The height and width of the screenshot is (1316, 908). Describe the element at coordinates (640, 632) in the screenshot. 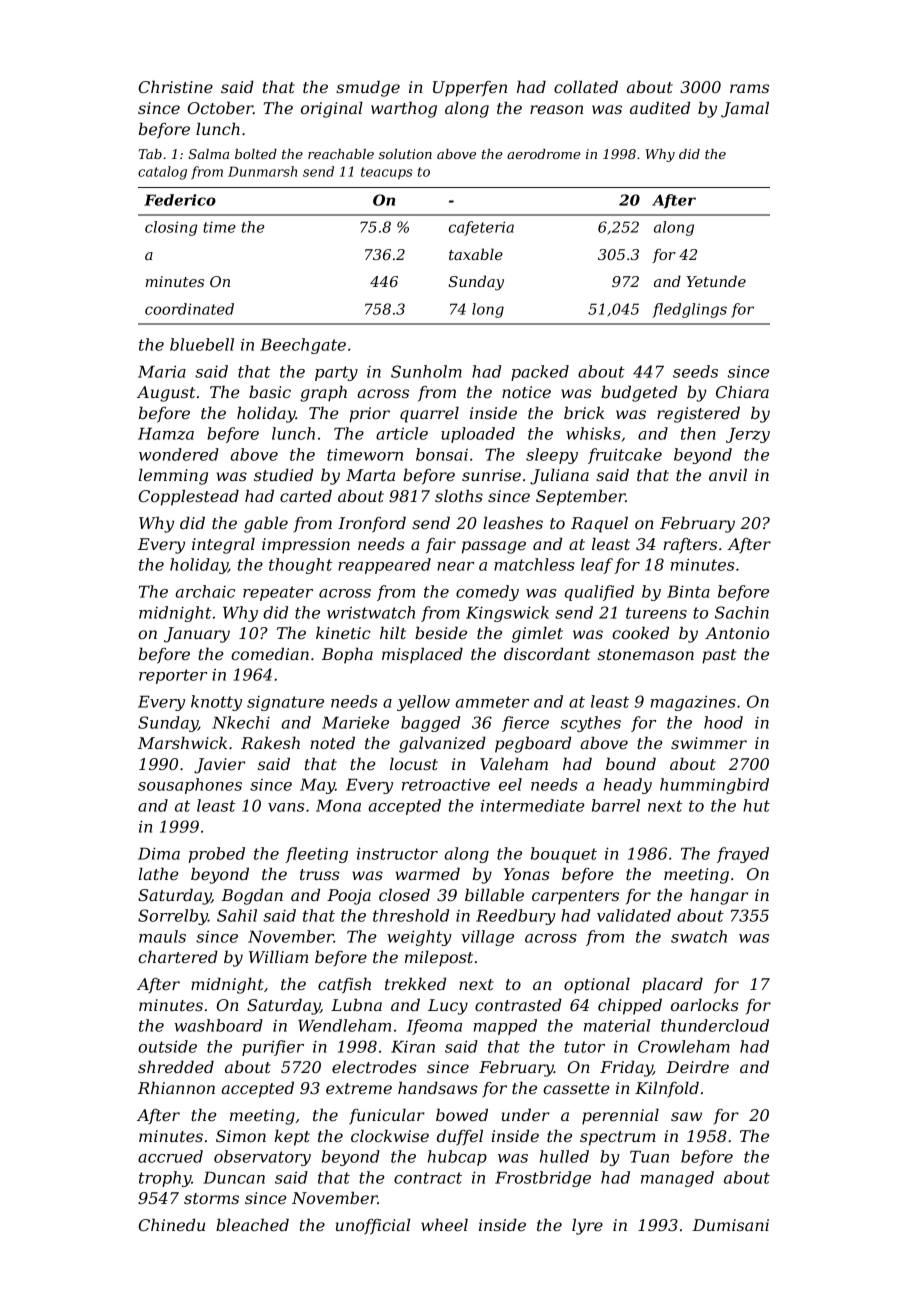

I see `cooked` at that location.
